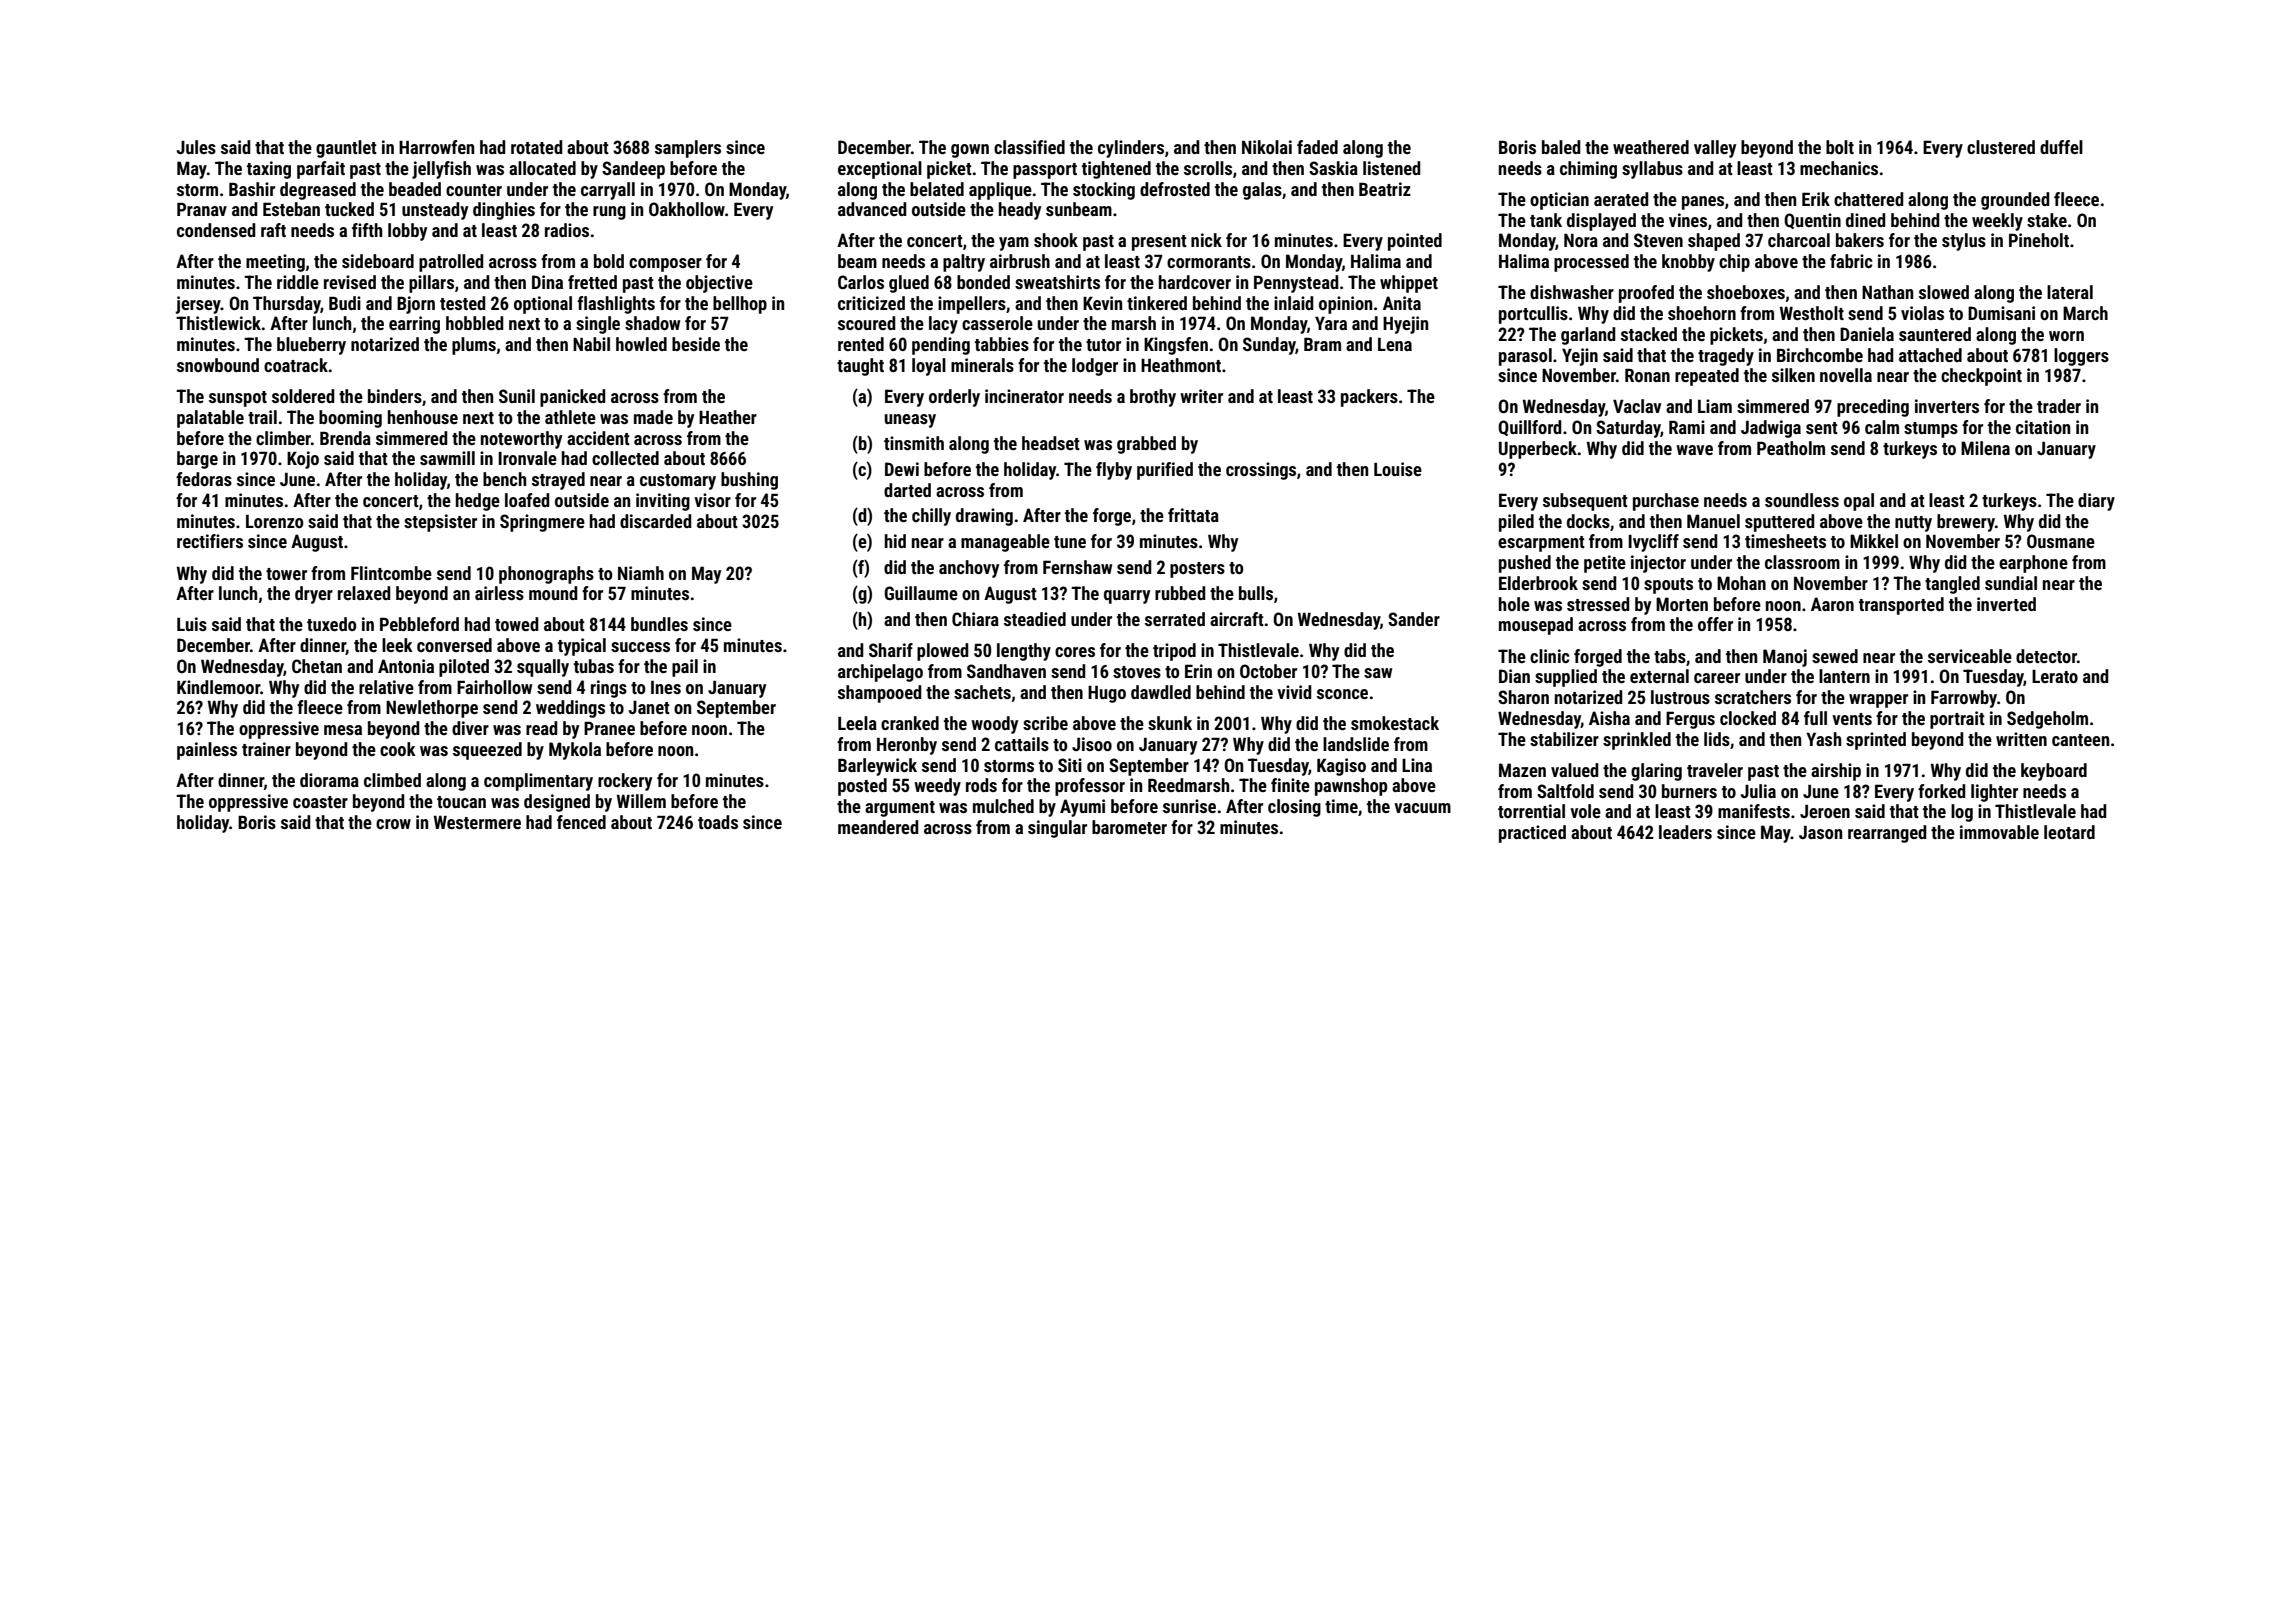  Describe the element at coordinates (1333, 168) in the screenshot. I see `Saskia` at that location.
